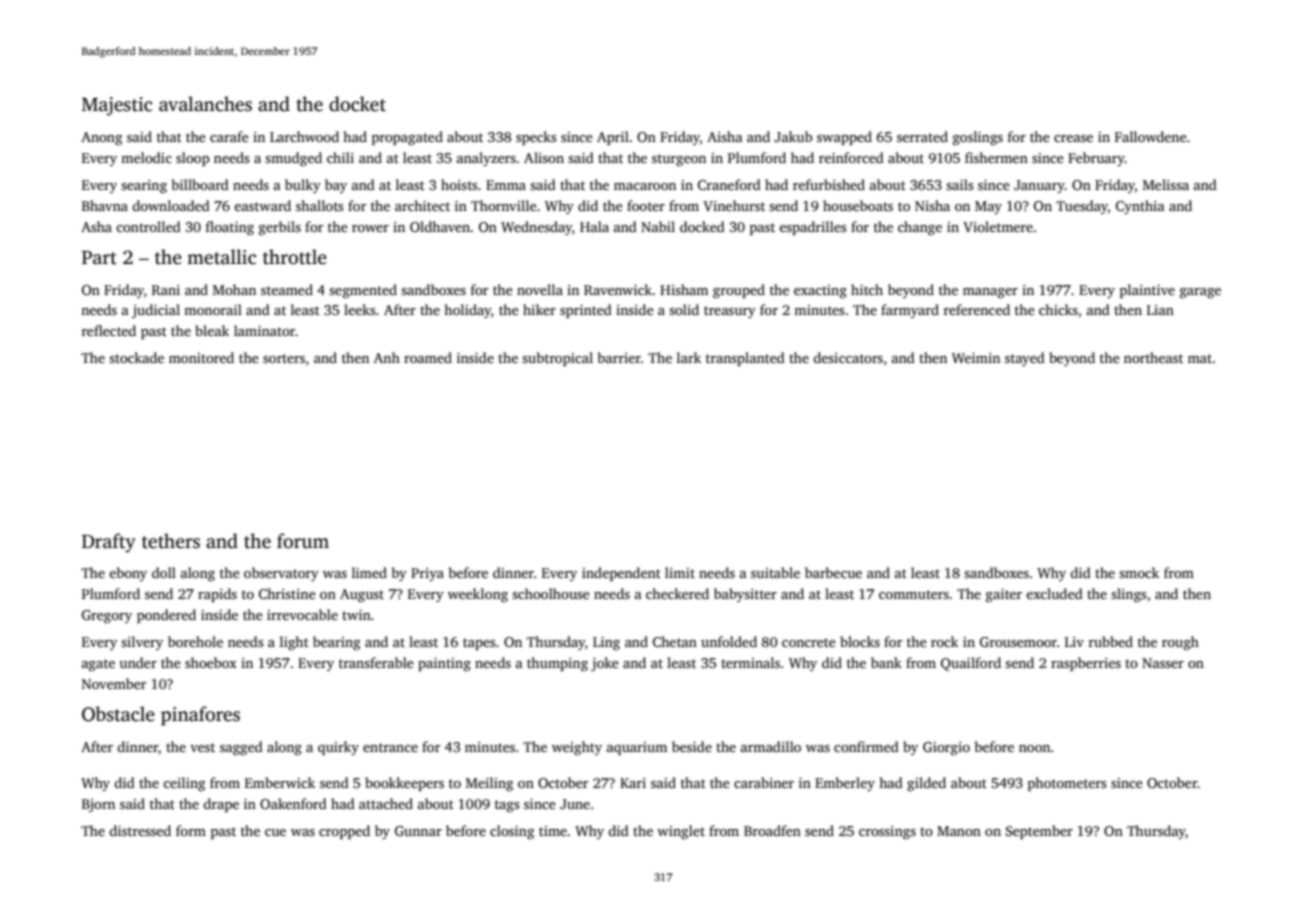 The width and height of the document is (1308, 924). What do you see at coordinates (357, 104) in the document?
I see `docket` at bounding box center [357, 104].
